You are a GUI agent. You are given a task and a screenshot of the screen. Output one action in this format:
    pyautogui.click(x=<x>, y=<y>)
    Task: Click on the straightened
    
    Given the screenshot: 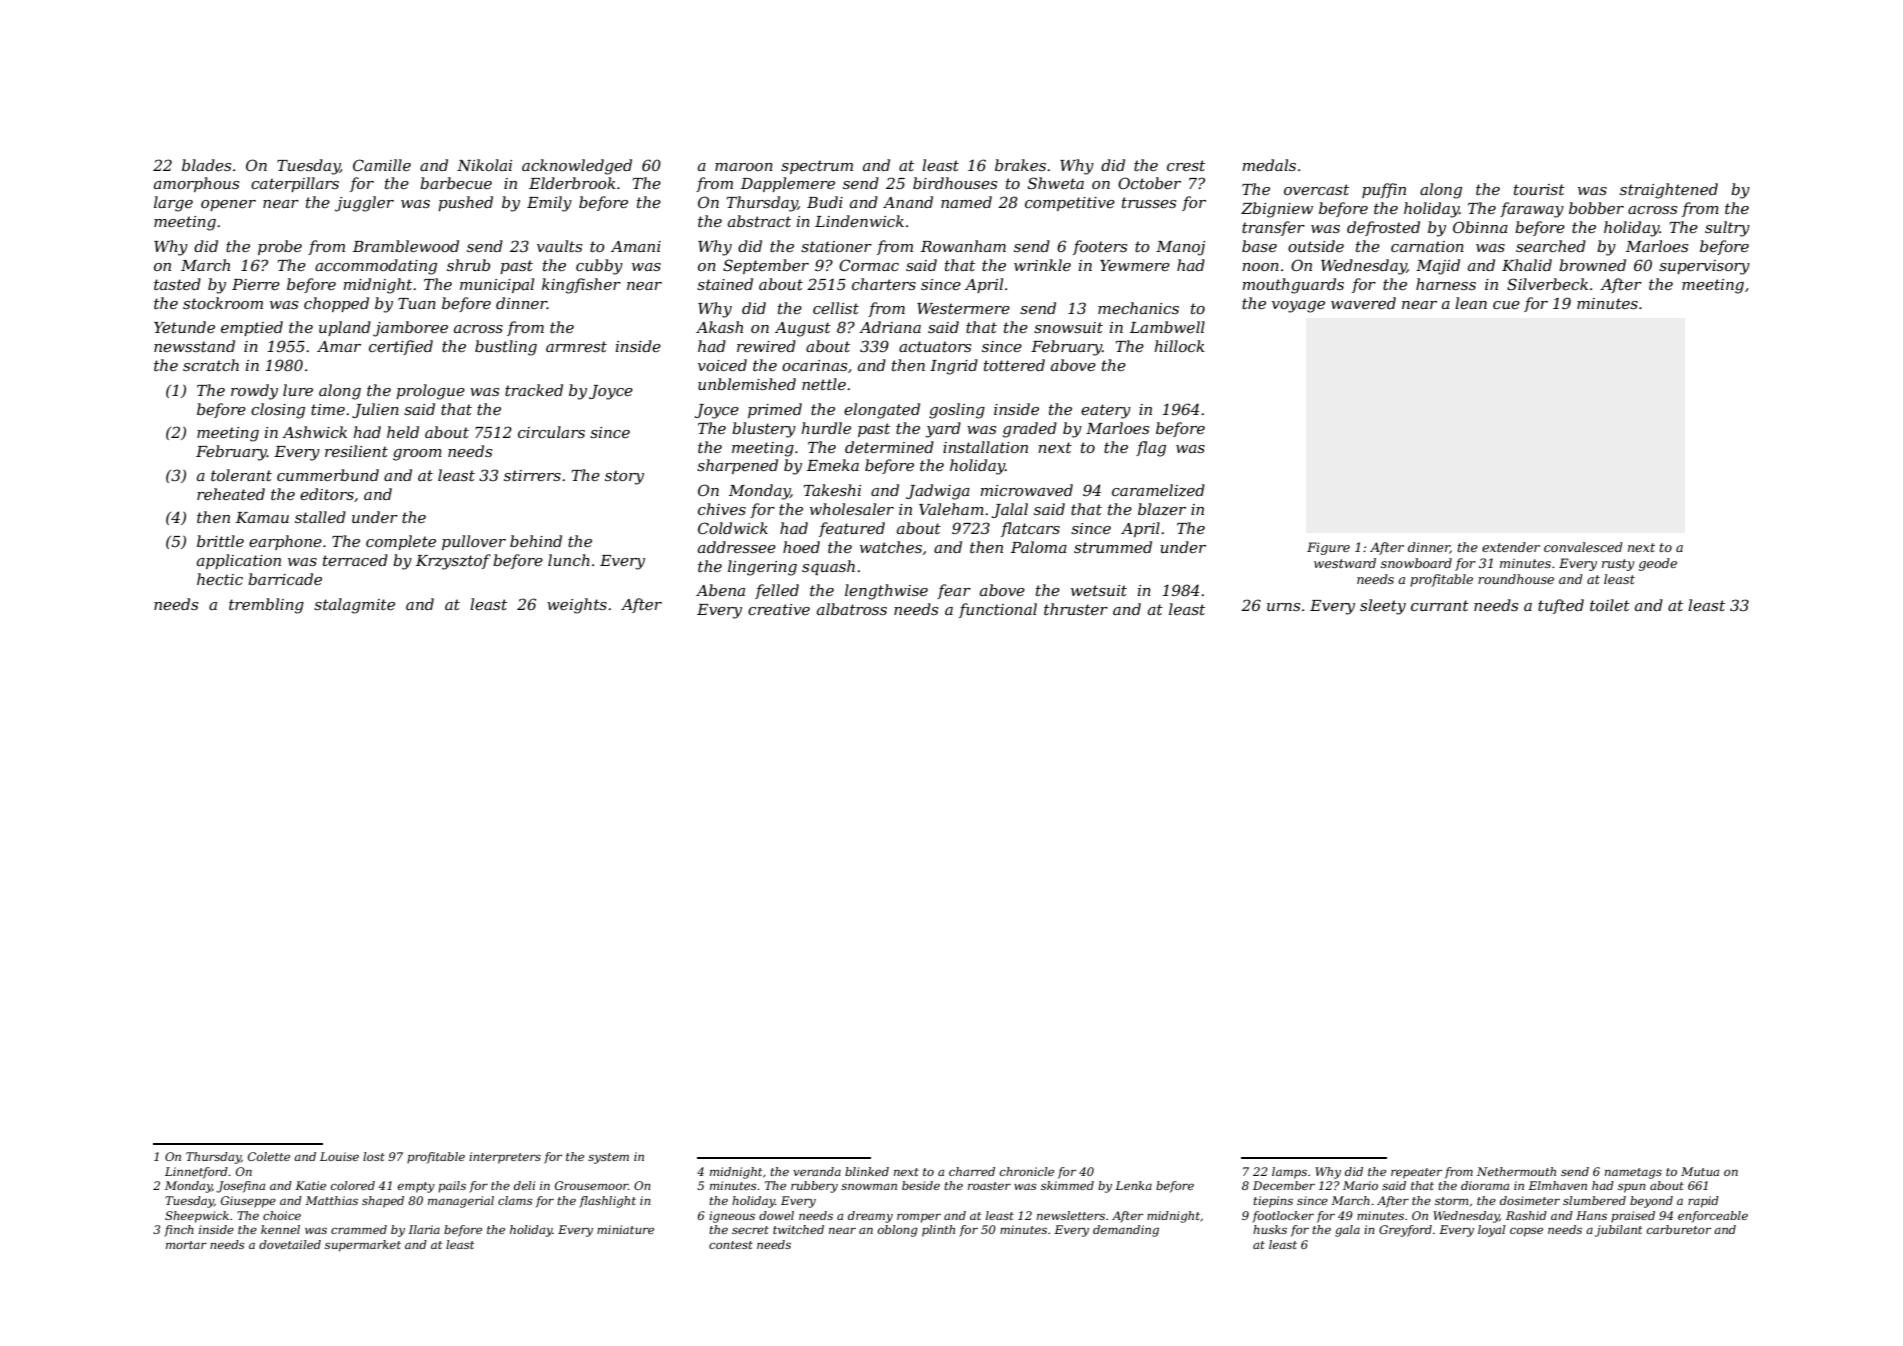 What is the action you would take?
    pyautogui.click(x=1669, y=191)
